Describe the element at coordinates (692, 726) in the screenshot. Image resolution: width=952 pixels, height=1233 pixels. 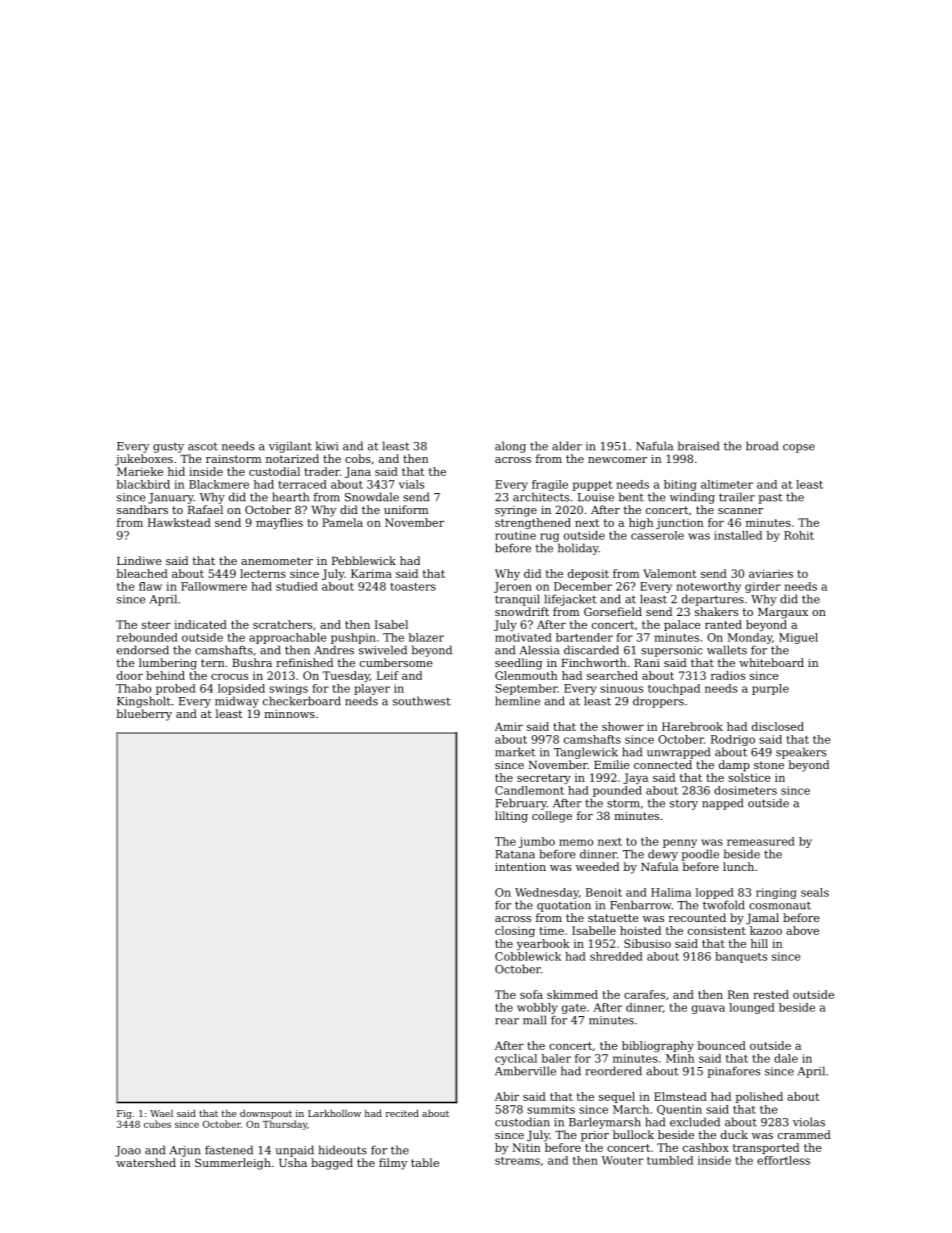
I see `Harebrook` at that location.
